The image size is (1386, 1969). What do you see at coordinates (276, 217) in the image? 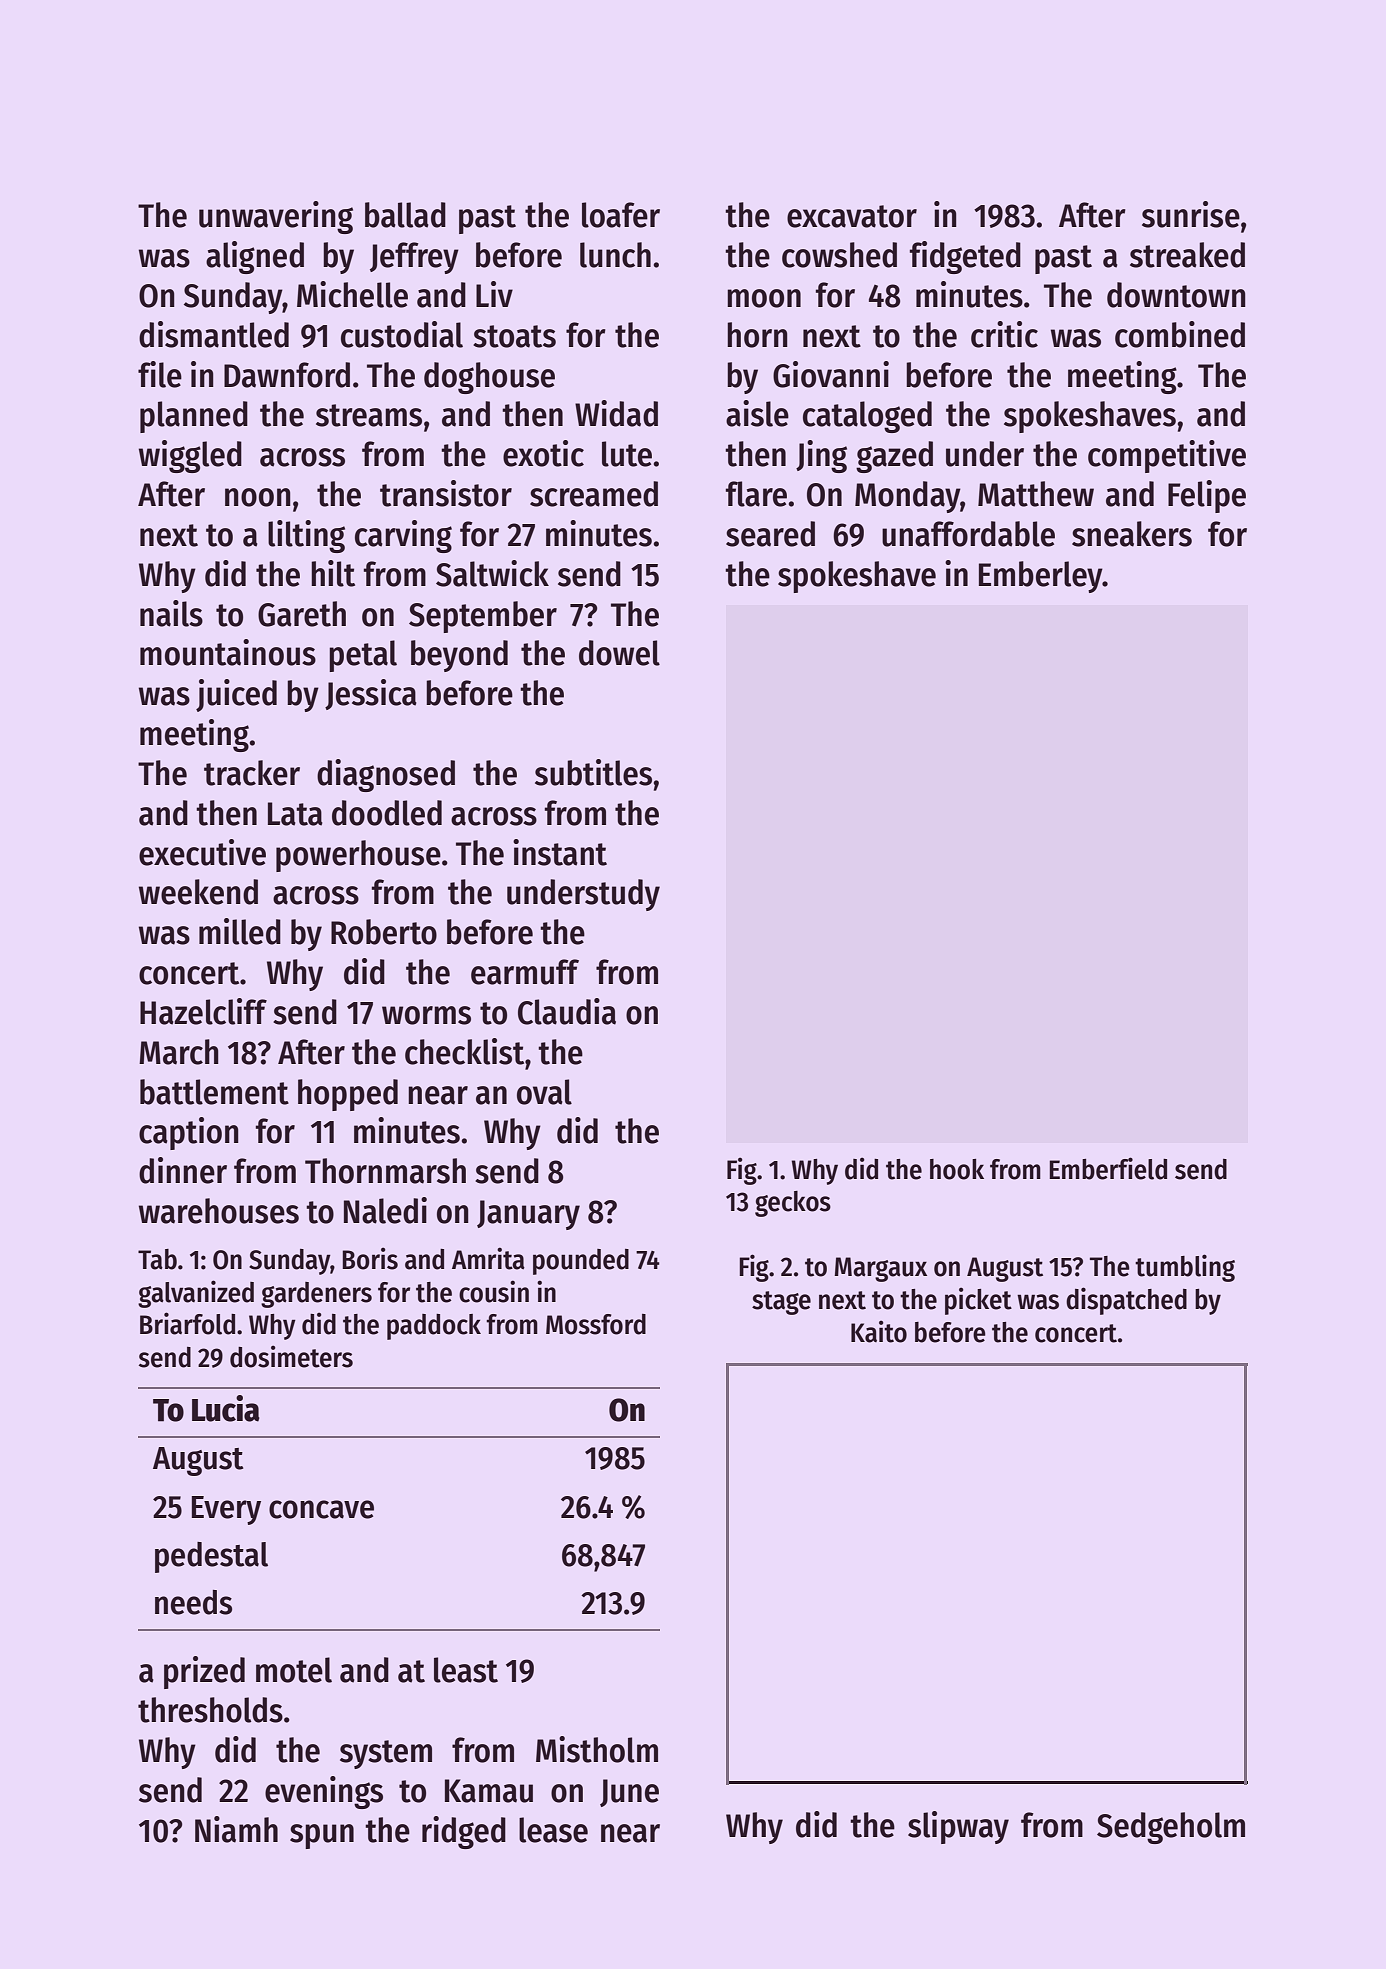
I see `unwavering` at bounding box center [276, 217].
